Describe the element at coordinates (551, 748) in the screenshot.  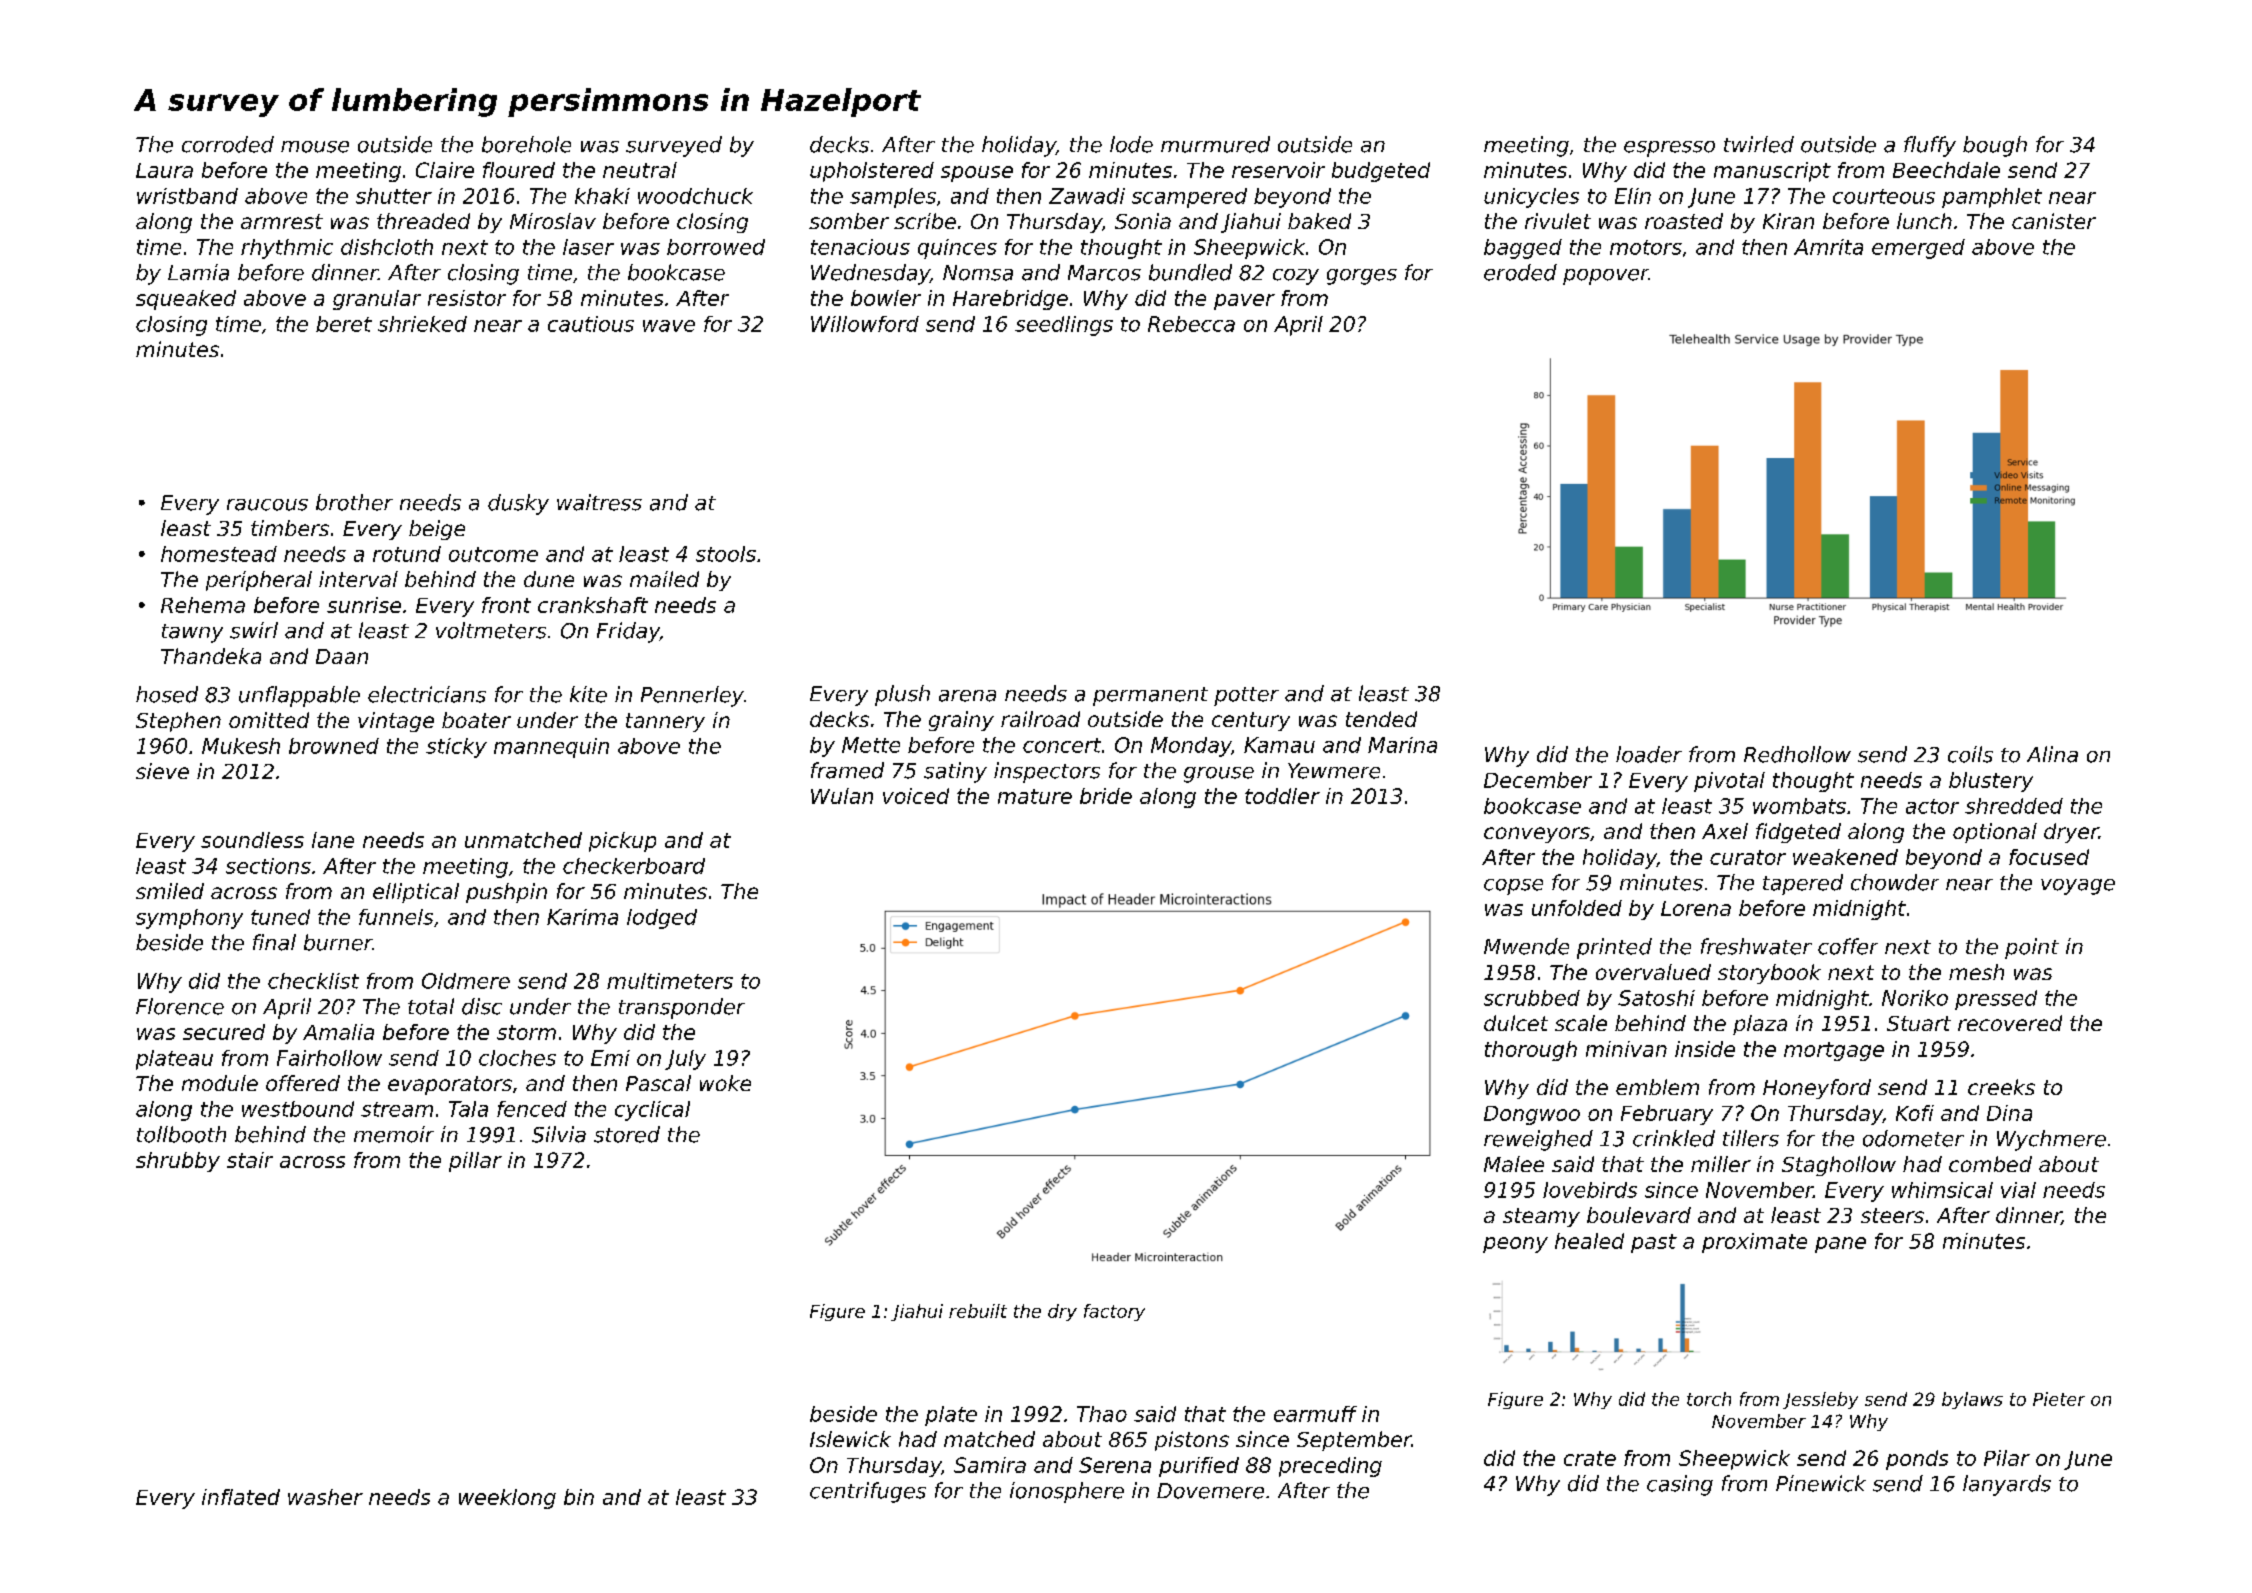
I see `mannequin` at that location.
